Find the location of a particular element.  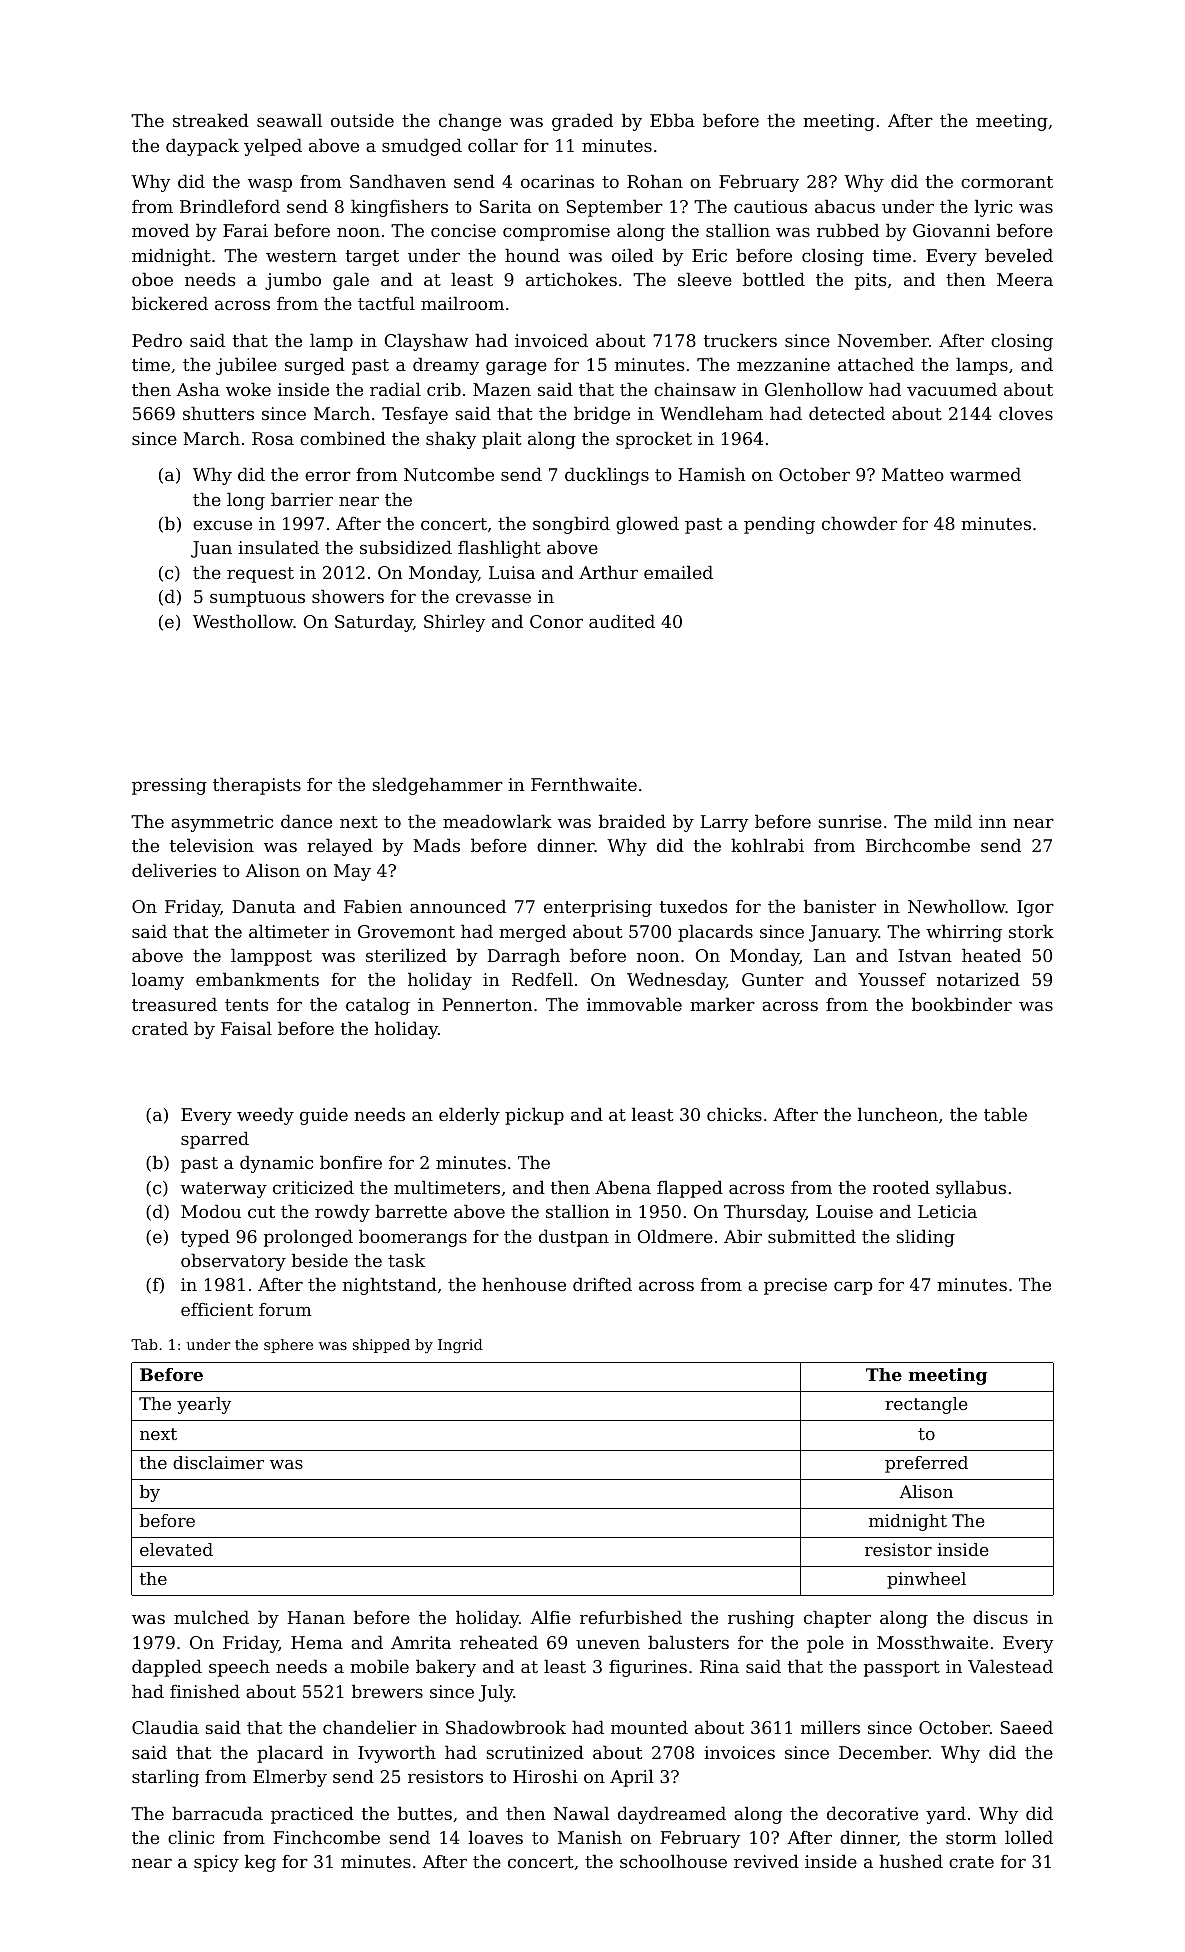

moved is located at coordinates (160, 230).
